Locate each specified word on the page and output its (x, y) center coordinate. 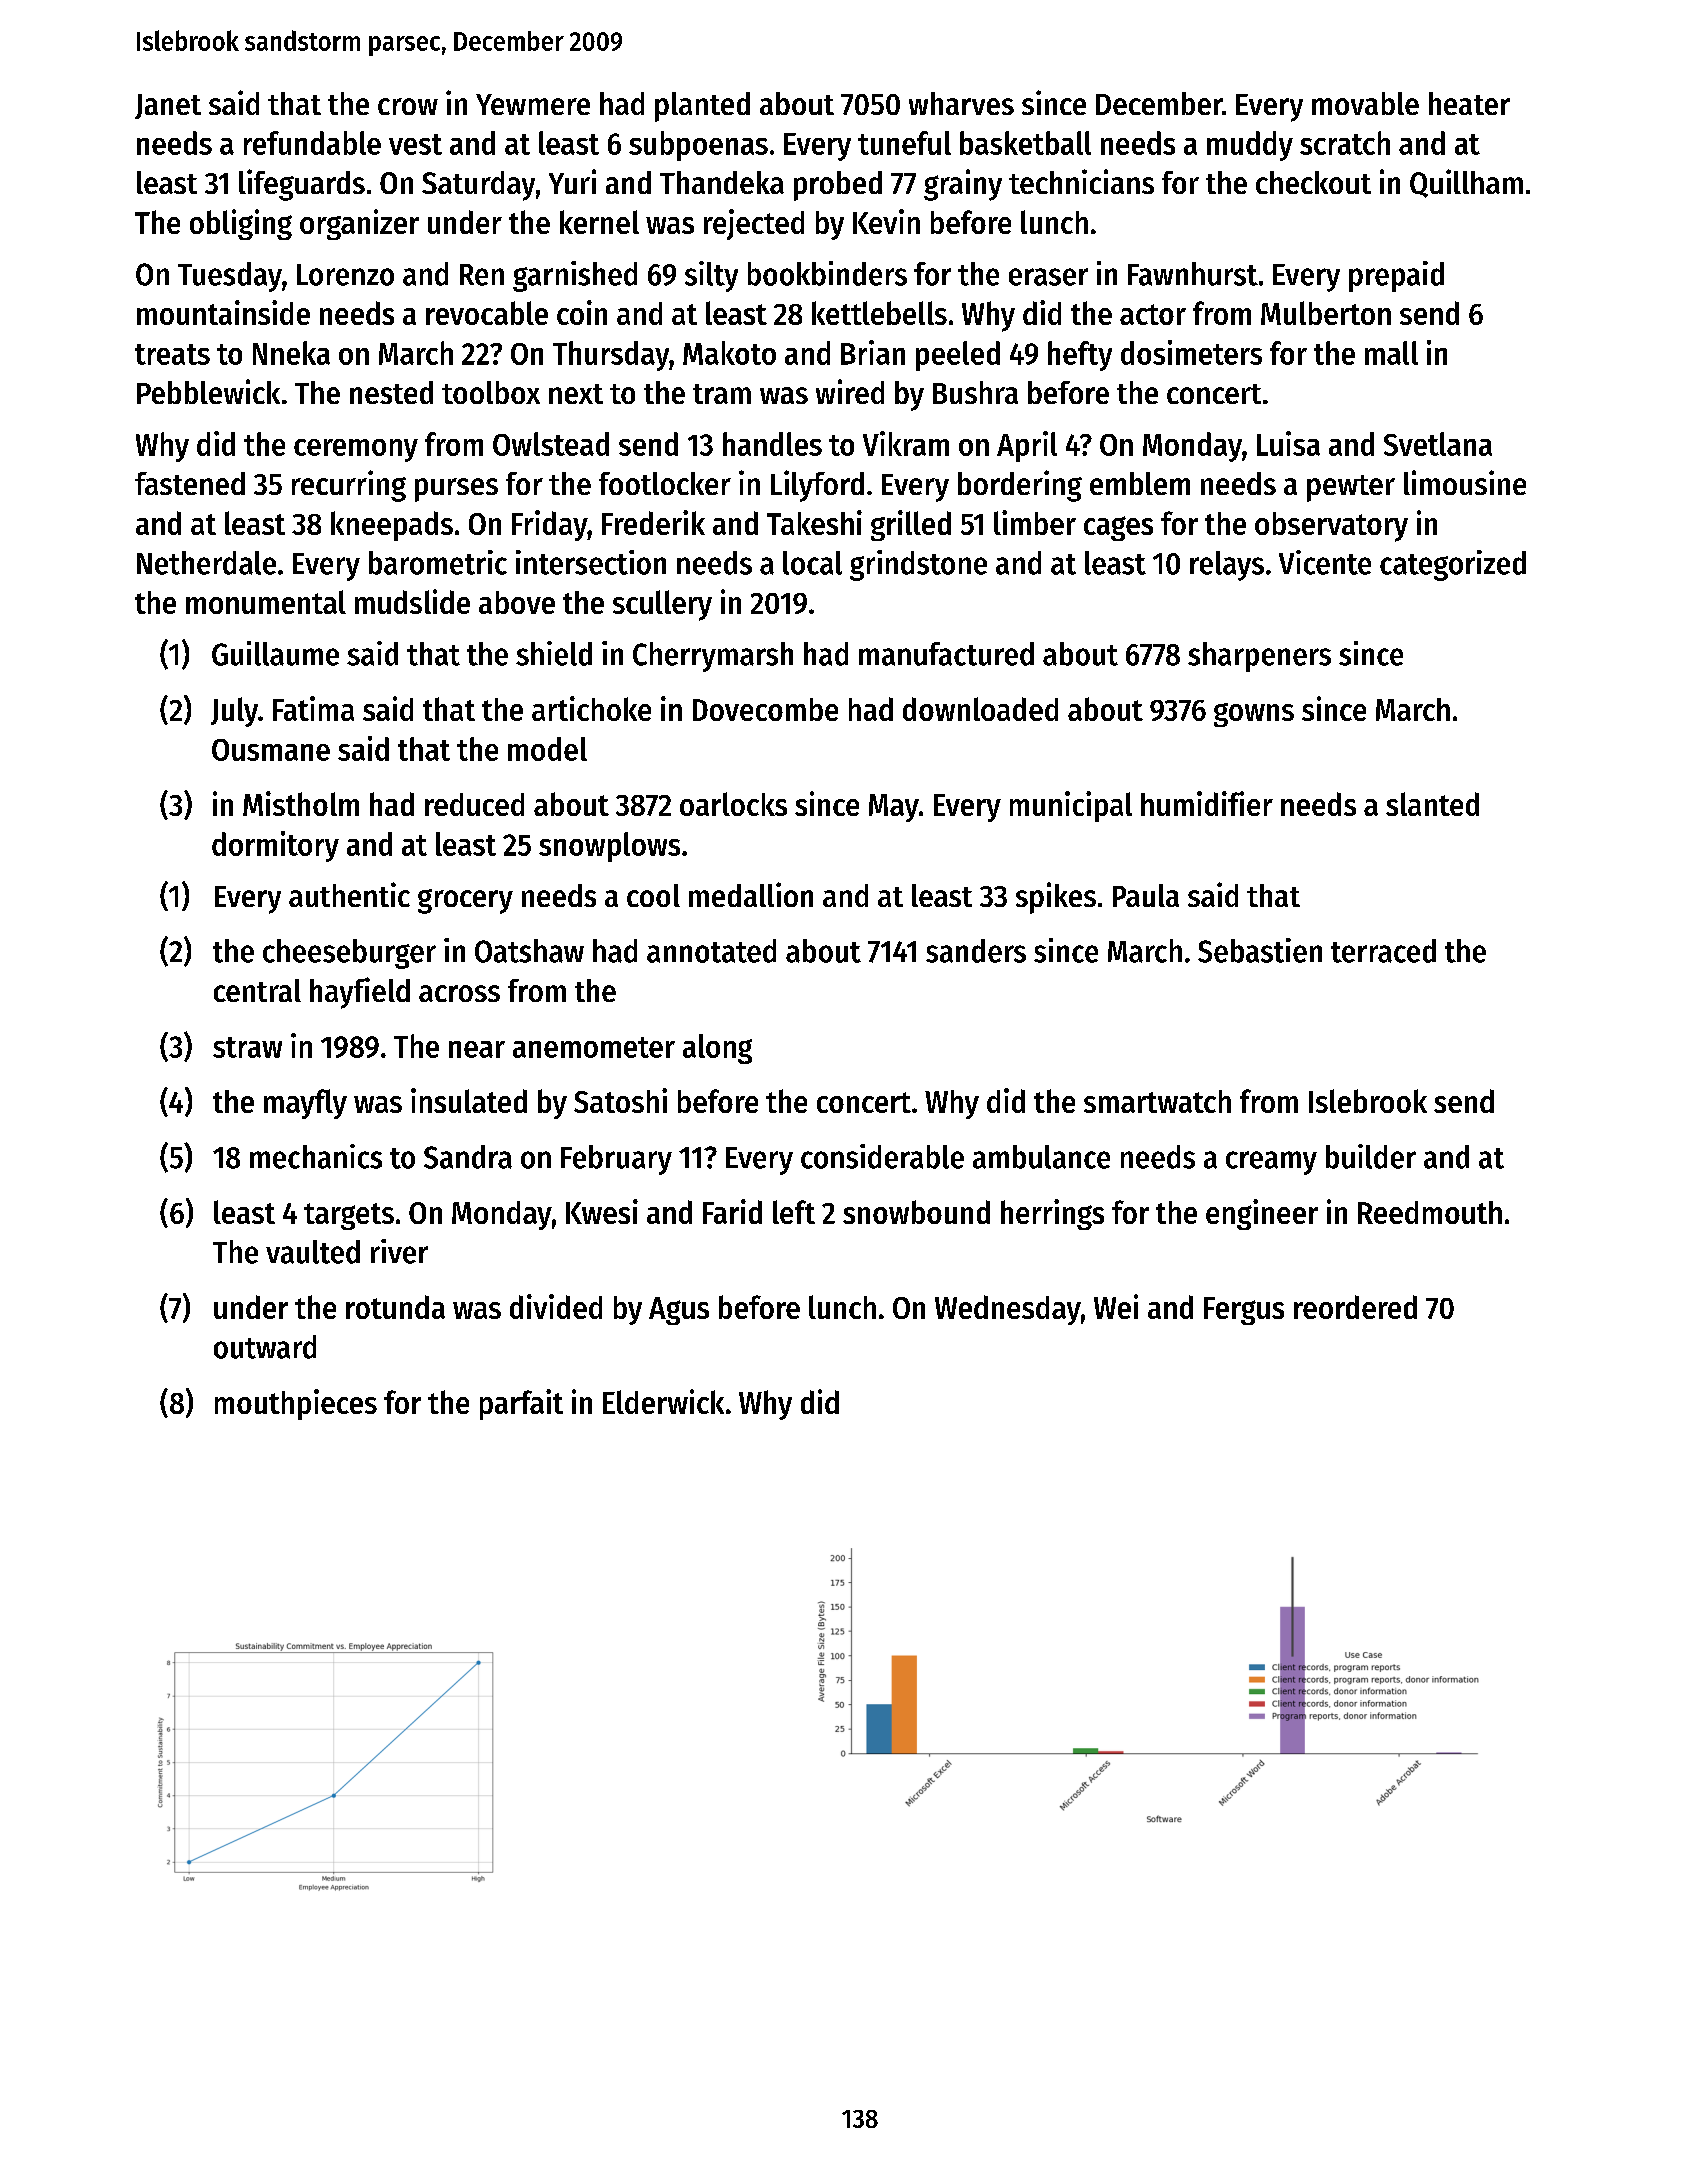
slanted (1432, 804)
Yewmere (533, 104)
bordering (1020, 486)
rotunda (395, 1307)
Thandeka (722, 182)
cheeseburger (349, 954)
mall (1391, 353)
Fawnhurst (1193, 274)
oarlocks (733, 804)
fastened (190, 483)
